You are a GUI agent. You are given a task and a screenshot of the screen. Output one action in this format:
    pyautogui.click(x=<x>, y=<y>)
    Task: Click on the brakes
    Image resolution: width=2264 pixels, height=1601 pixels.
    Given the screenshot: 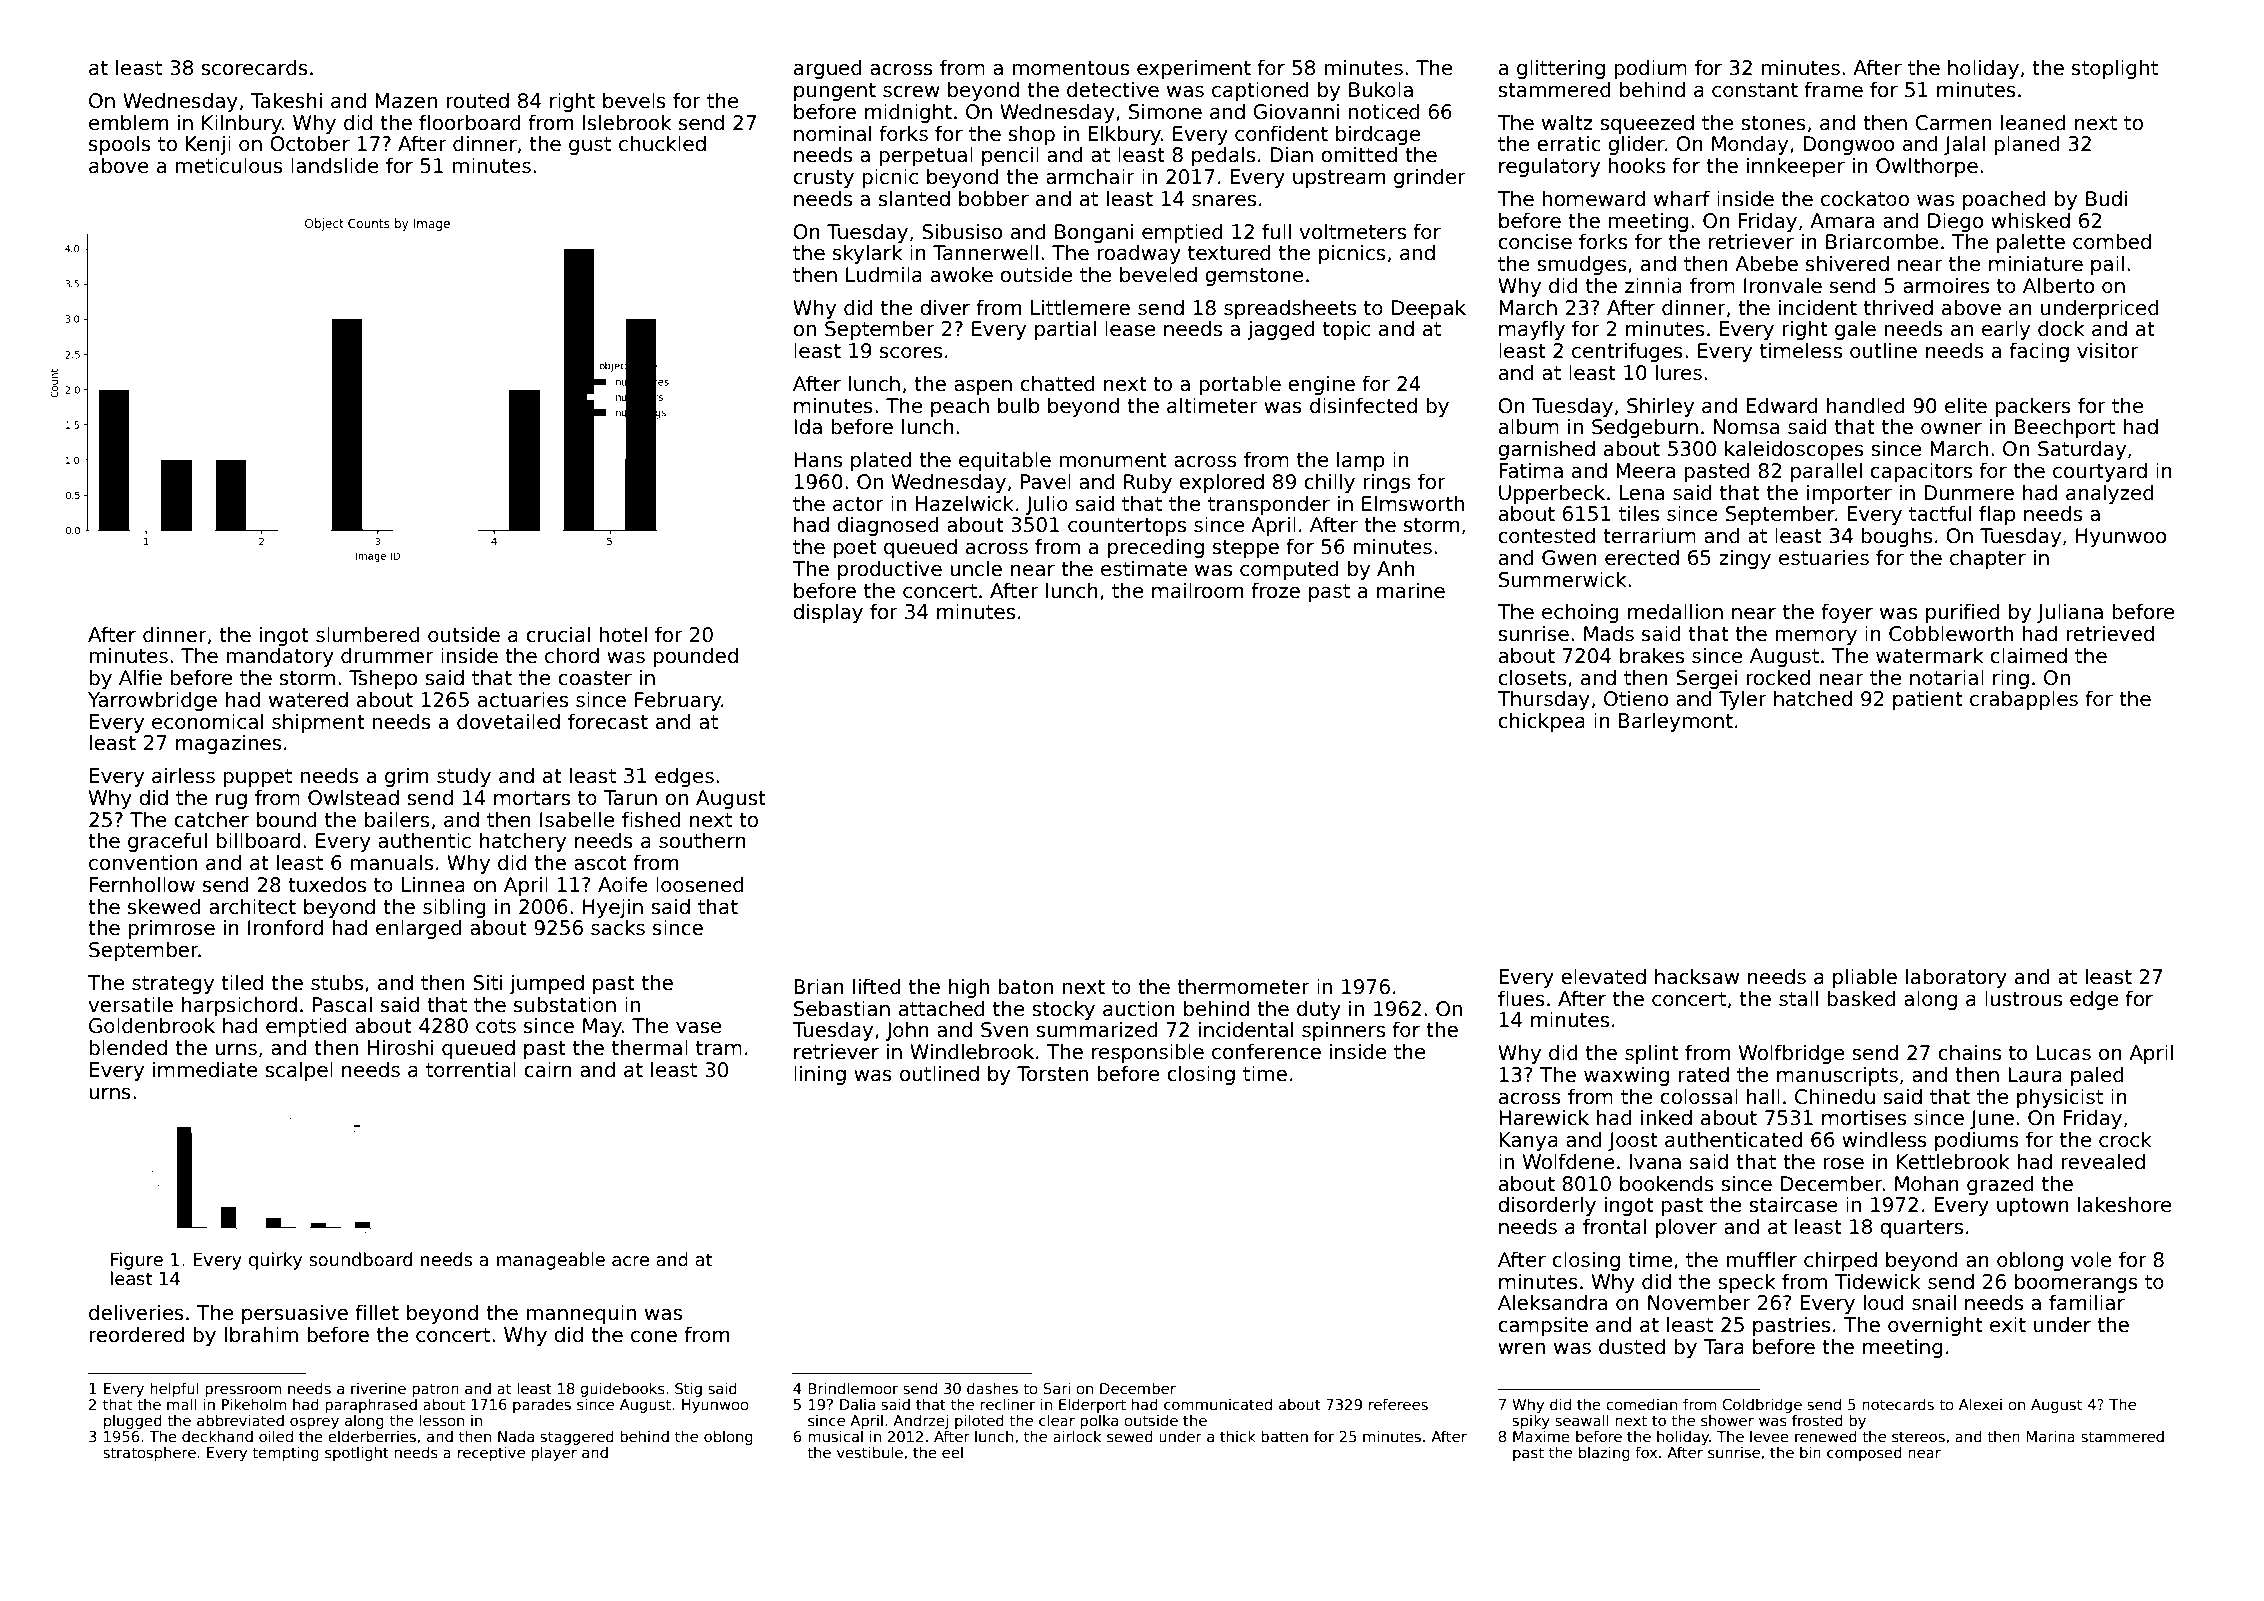 What is the action you would take?
    pyautogui.click(x=1652, y=655)
